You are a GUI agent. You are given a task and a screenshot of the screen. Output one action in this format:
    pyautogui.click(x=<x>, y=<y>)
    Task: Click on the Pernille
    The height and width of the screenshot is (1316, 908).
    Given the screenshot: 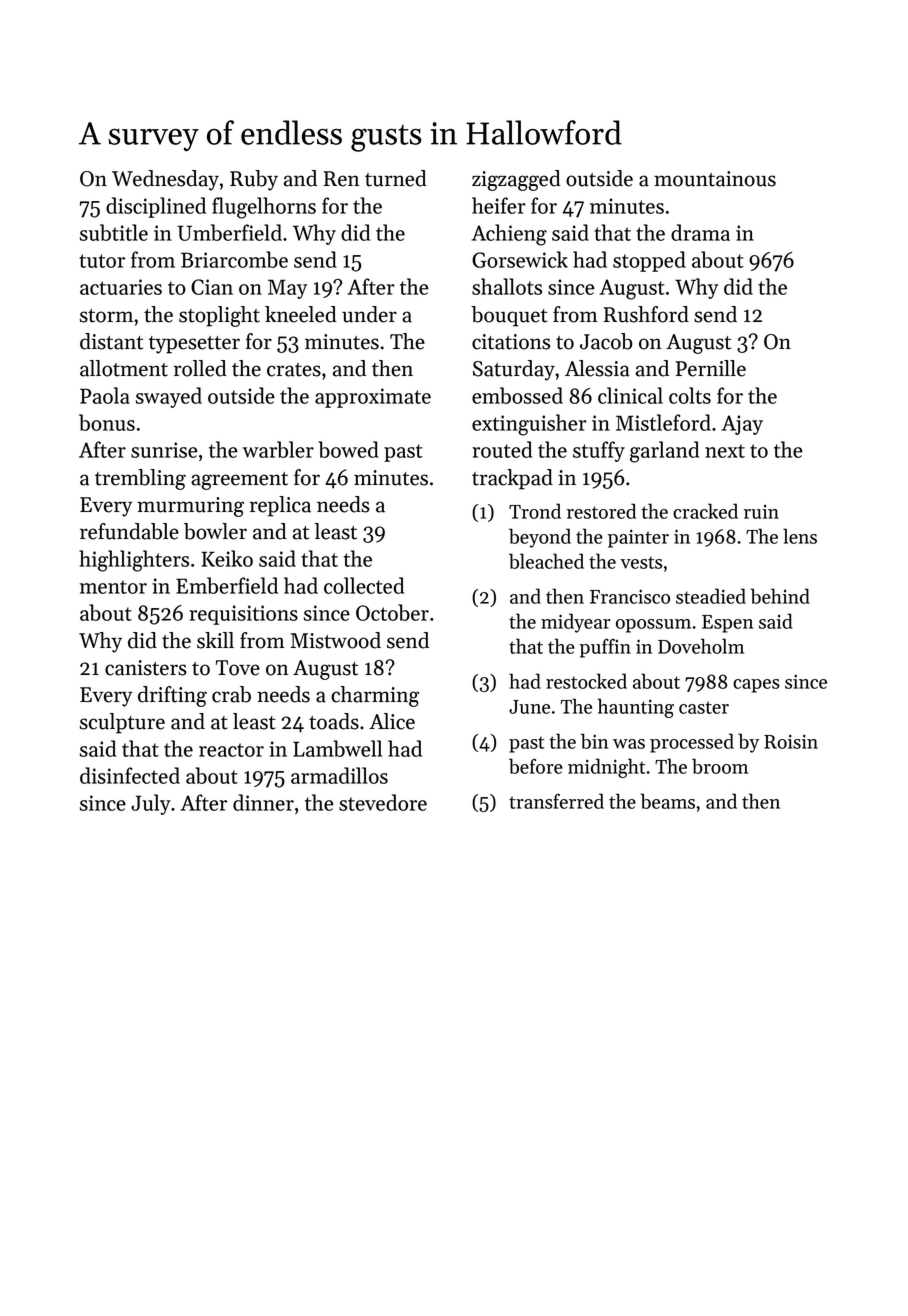 What is the action you would take?
    pyautogui.click(x=711, y=368)
